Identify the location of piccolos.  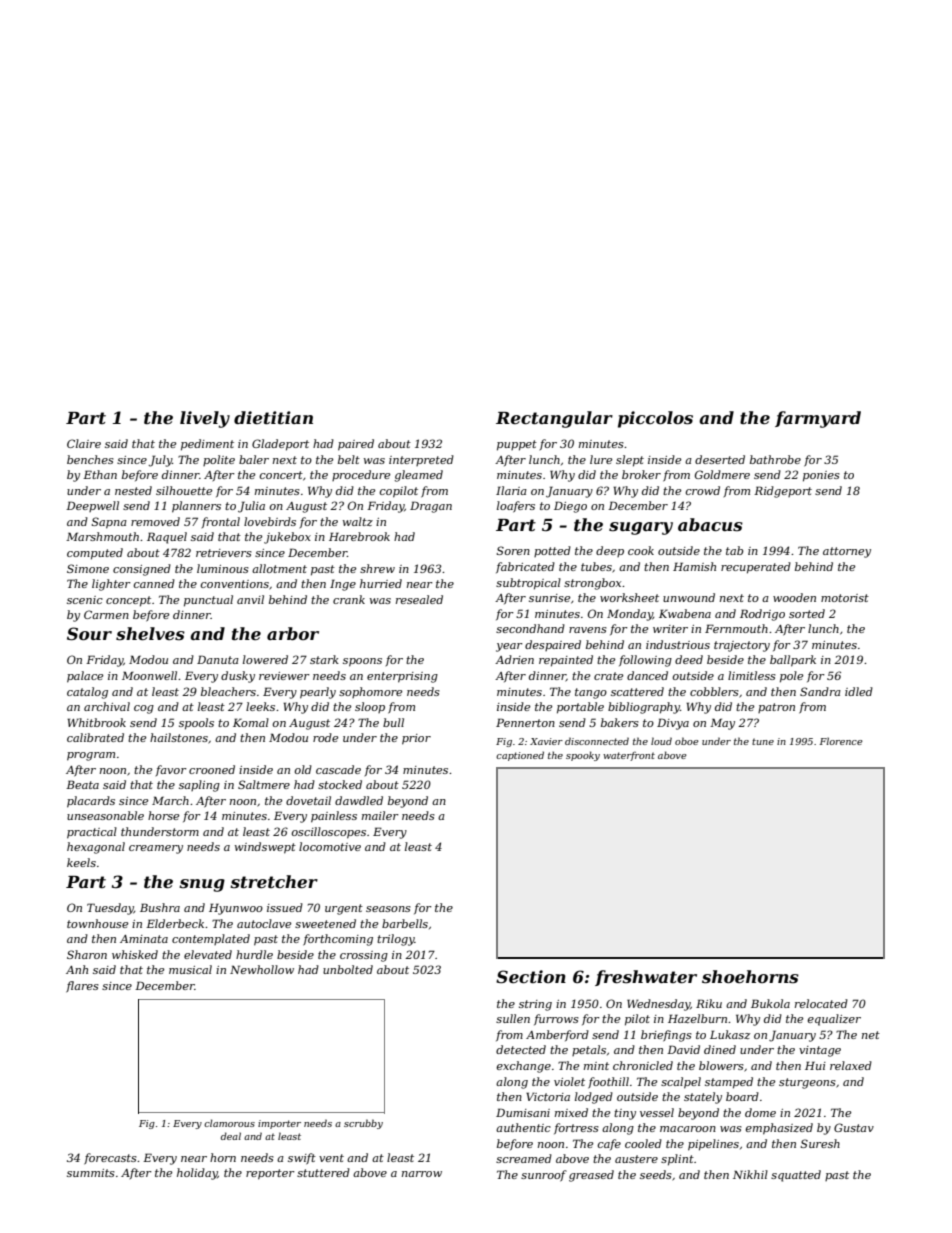
(655, 419).
